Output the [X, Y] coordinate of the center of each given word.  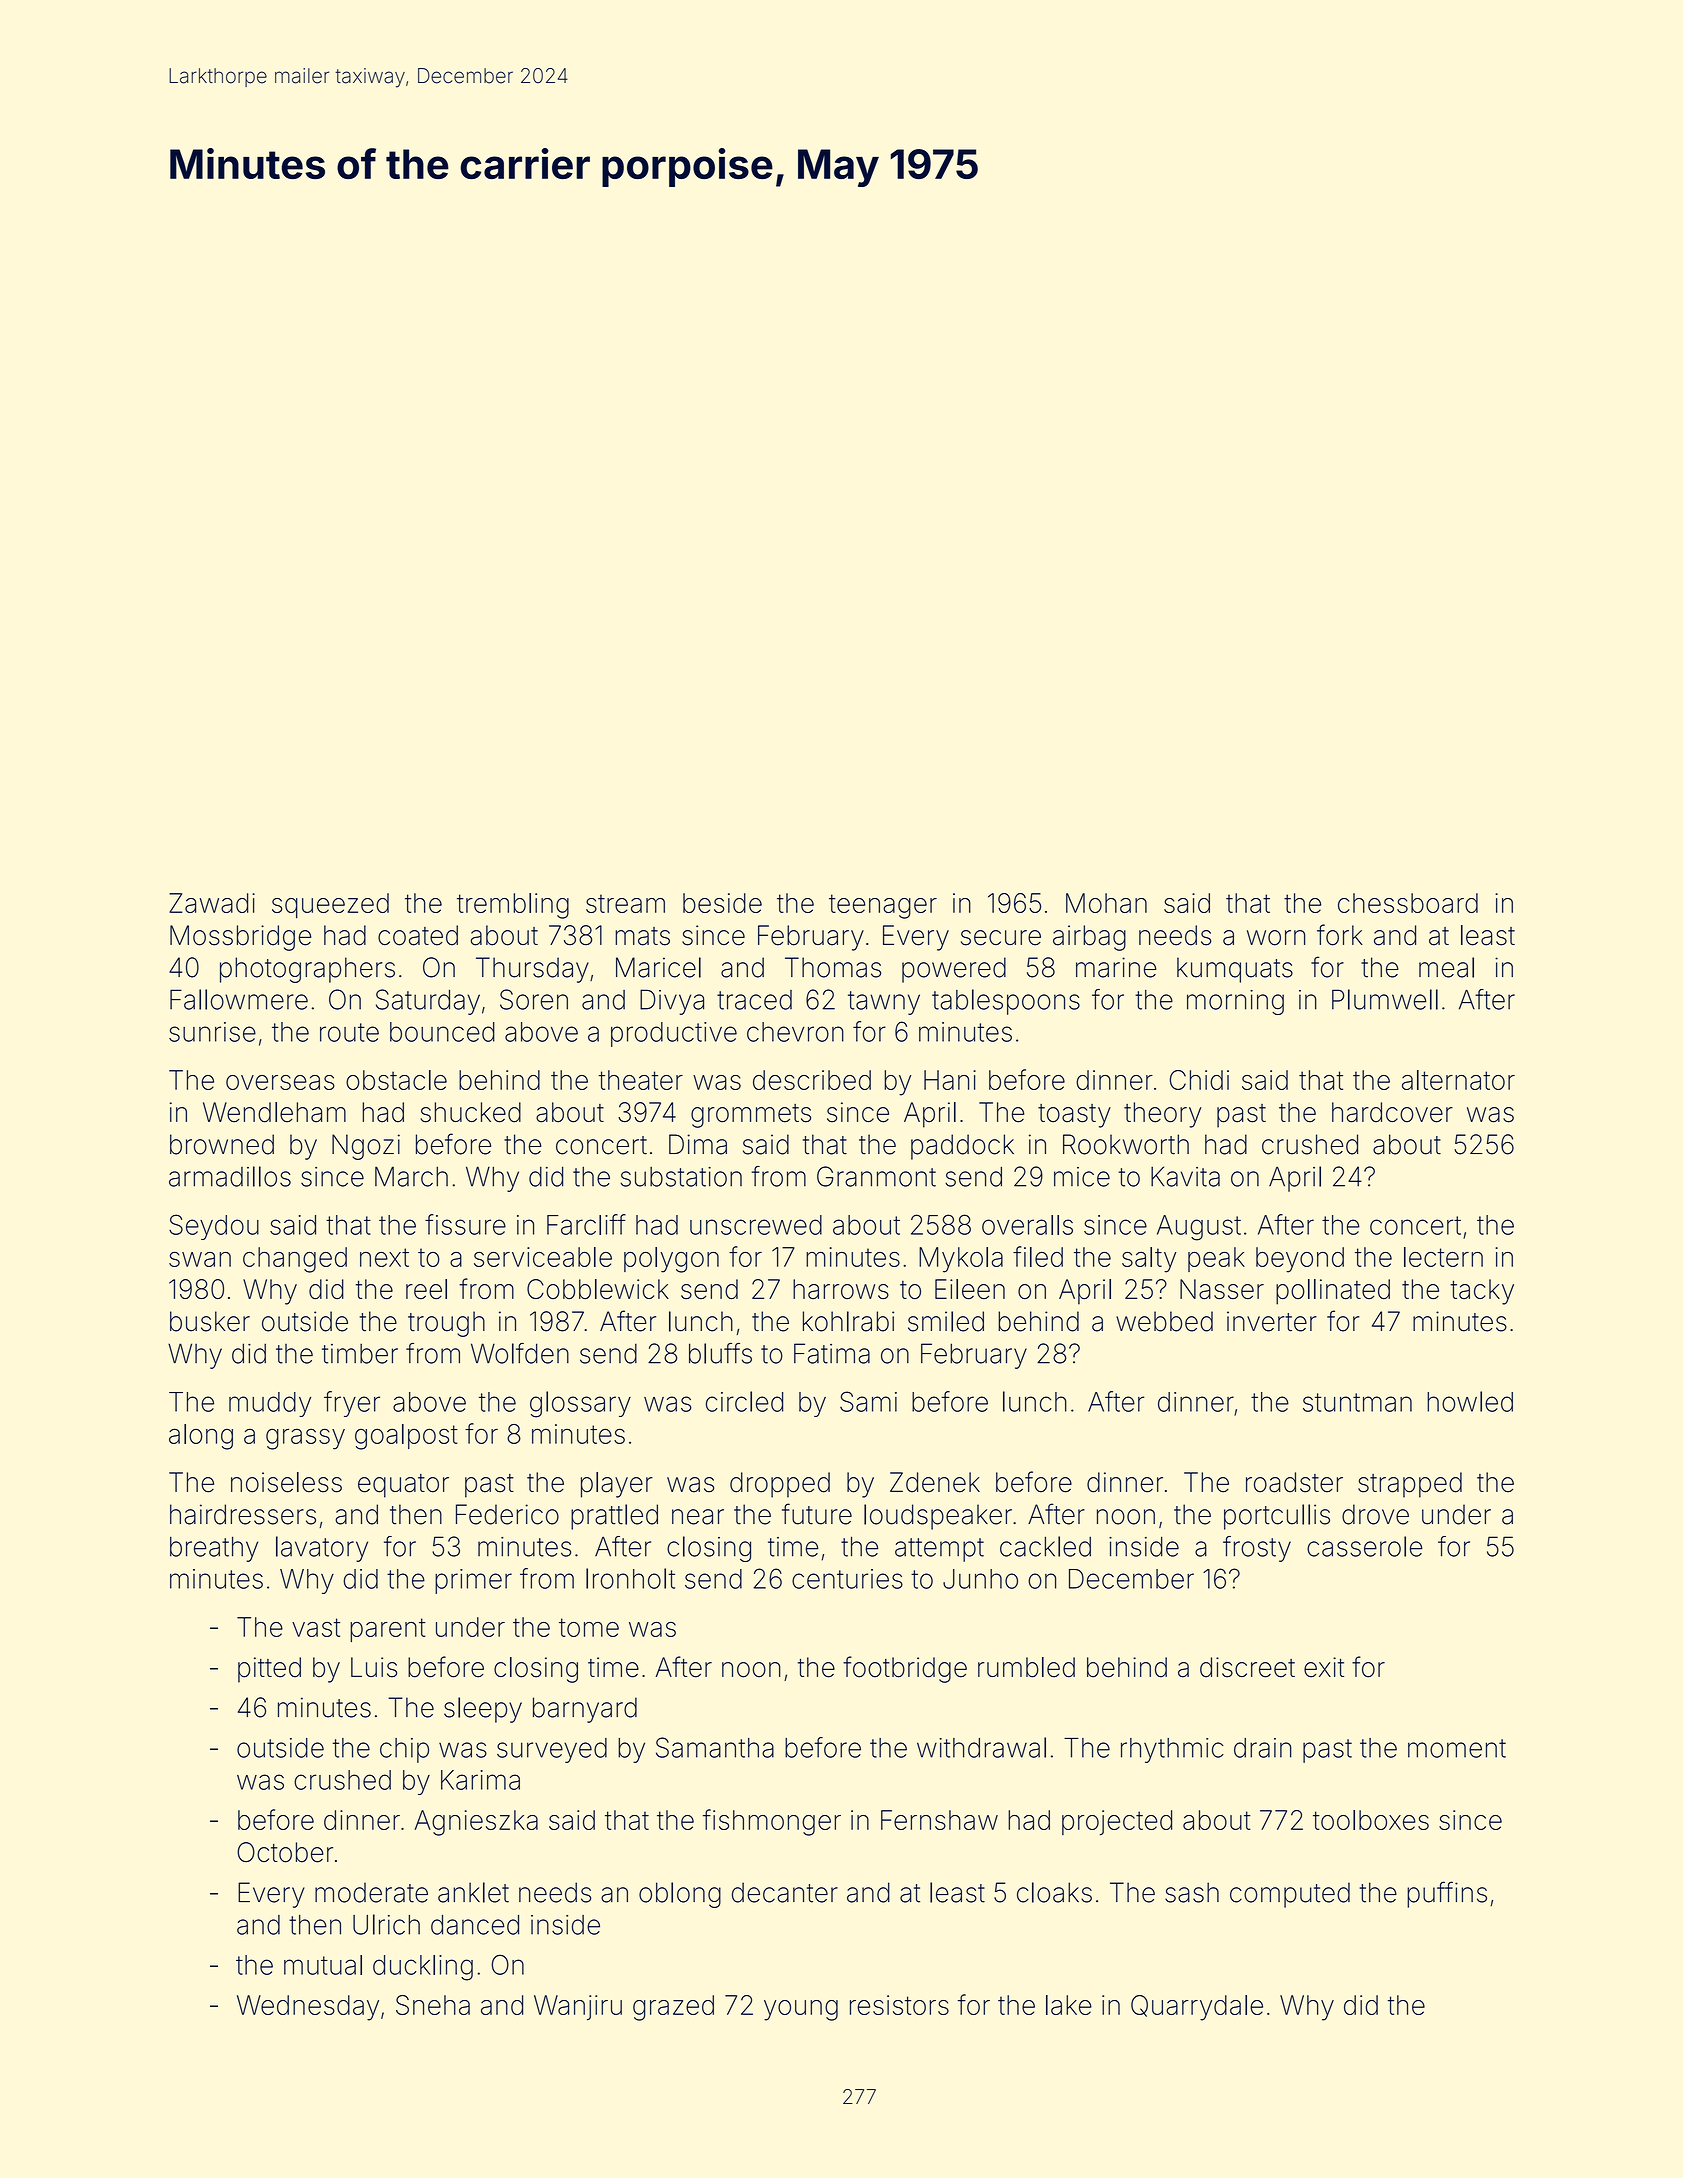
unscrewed [756, 1225]
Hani [950, 1080]
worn [1276, 938]
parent [388, 1630]
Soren [534, 999]
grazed [673, 2008]
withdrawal [981, 1747]
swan [200, 1259]
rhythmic [1172, 1750]
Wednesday [308, 2008]
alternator [1458, 1080]
